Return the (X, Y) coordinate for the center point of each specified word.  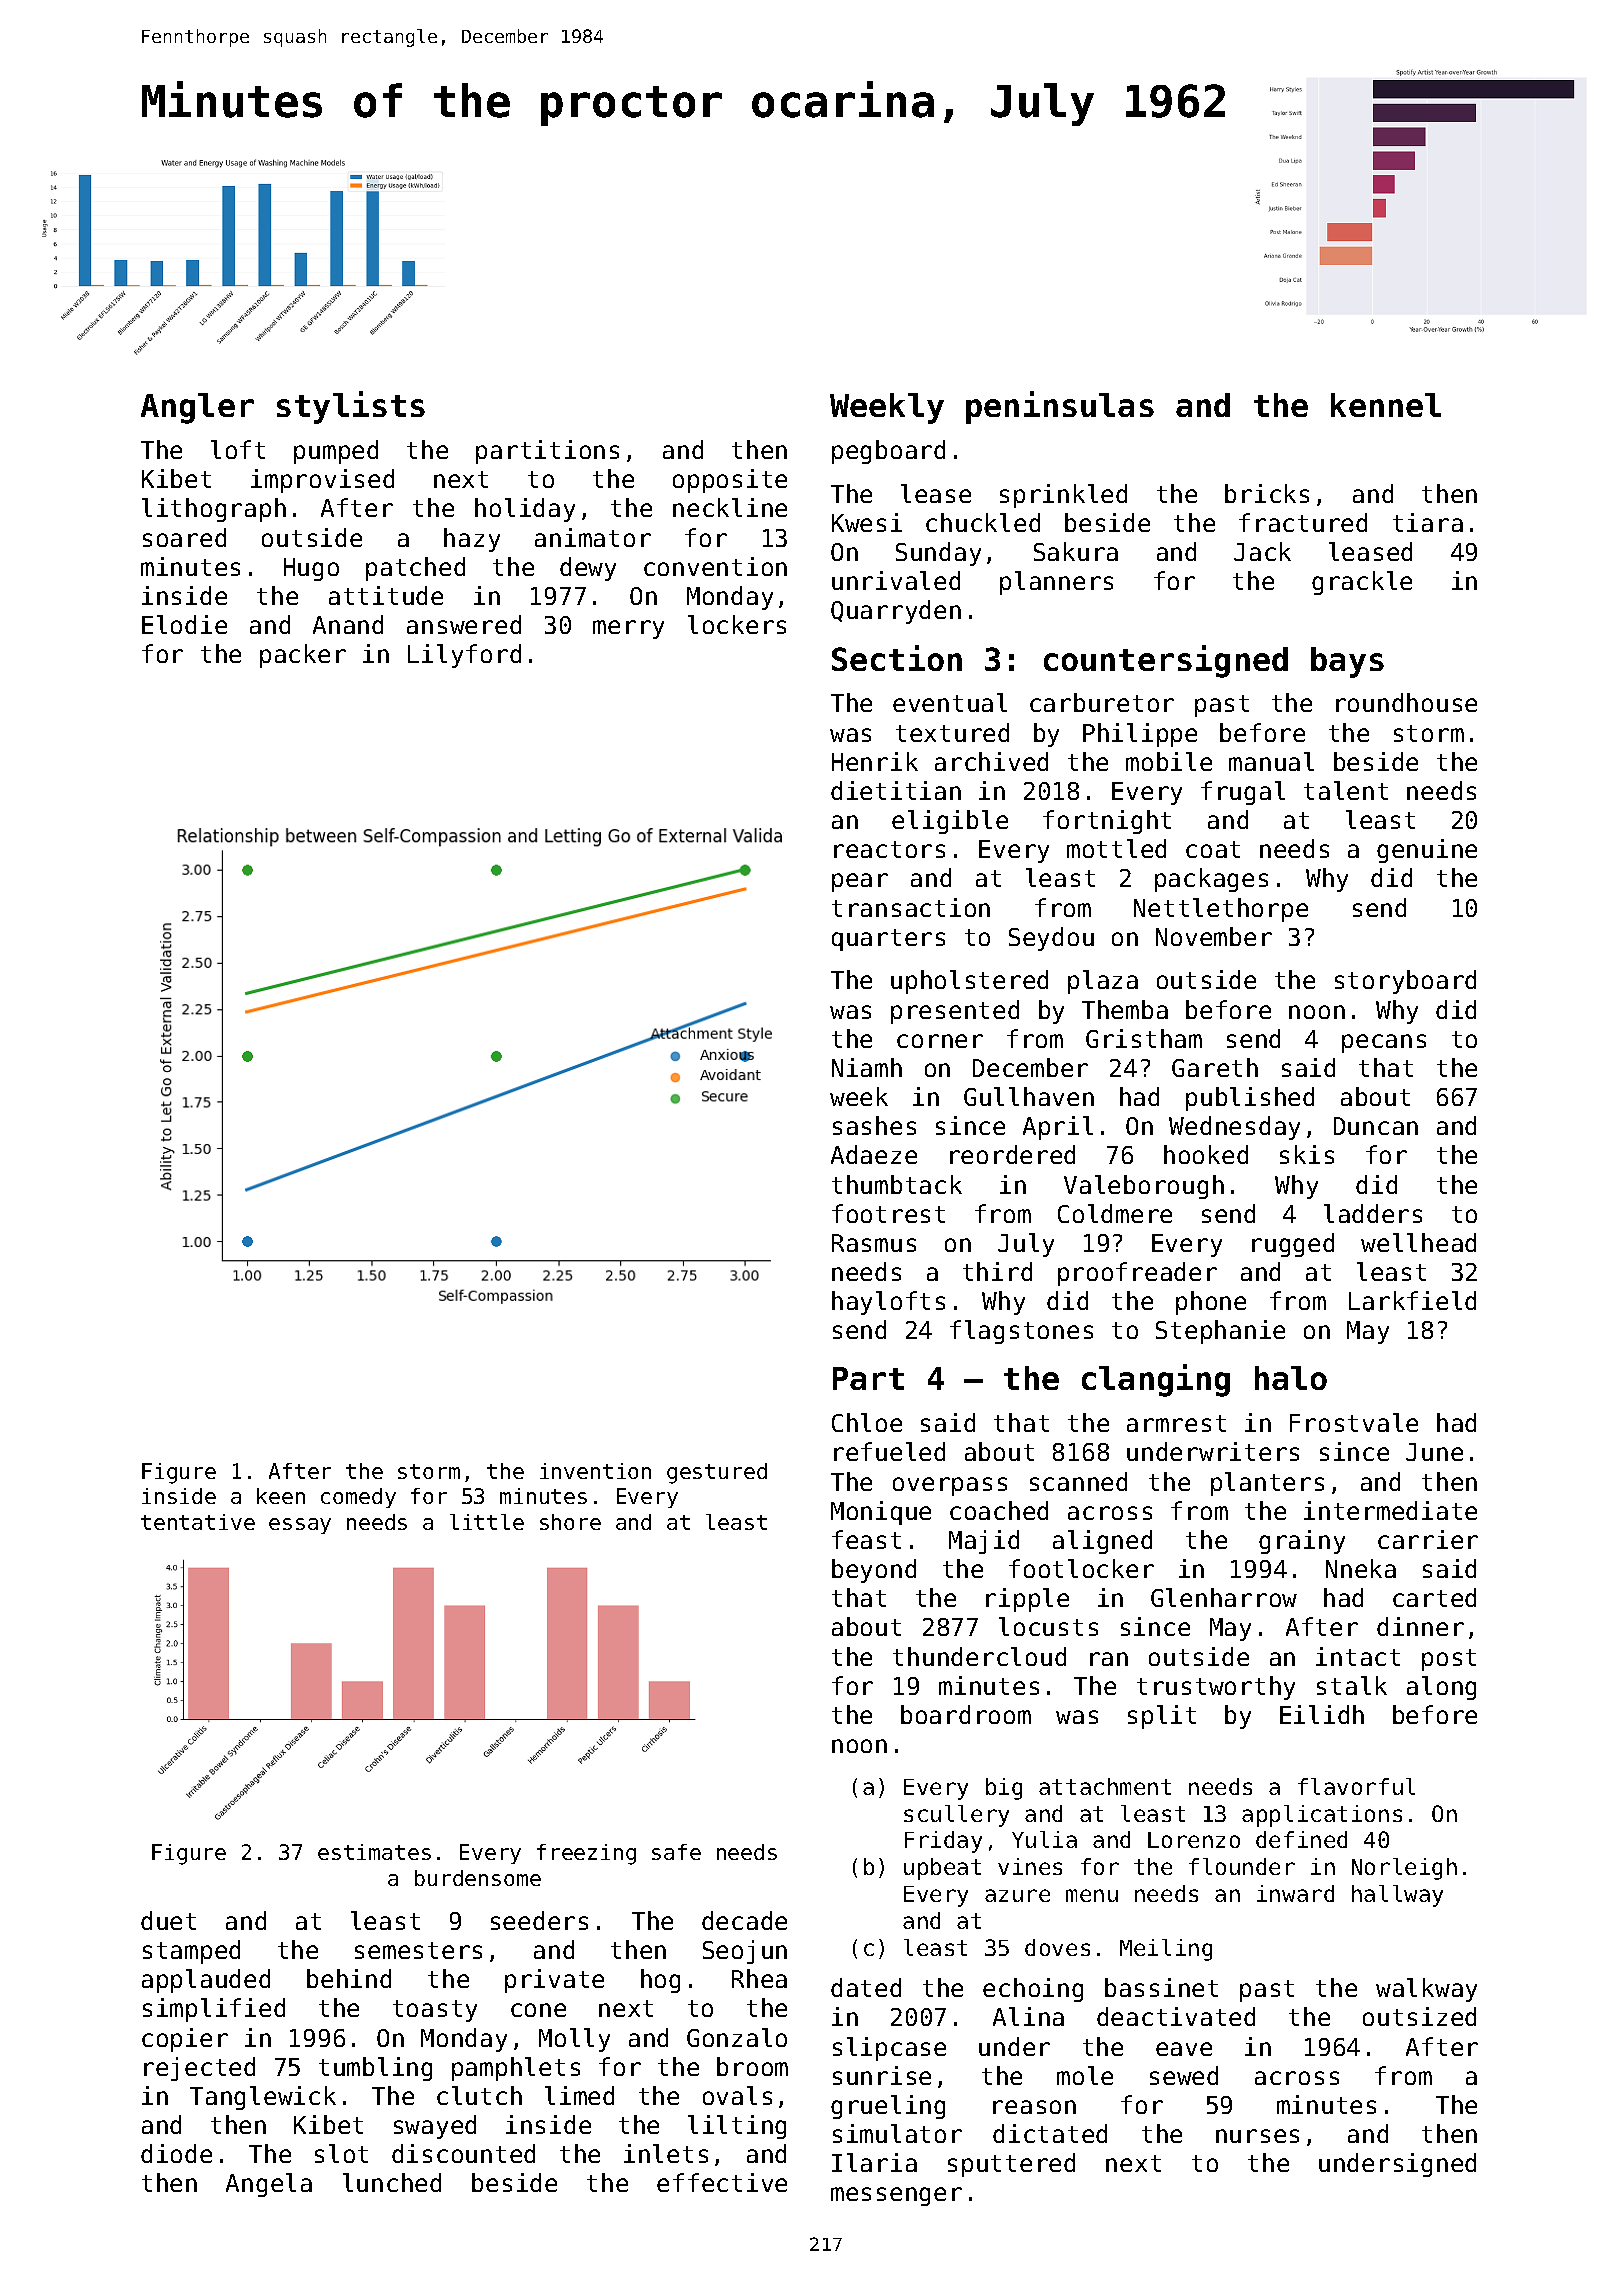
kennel (1386, 405)
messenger (896, 2196)
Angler (197, 408)
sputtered (1011, 2165)
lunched (392, 2182)
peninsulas (1060, 407)
